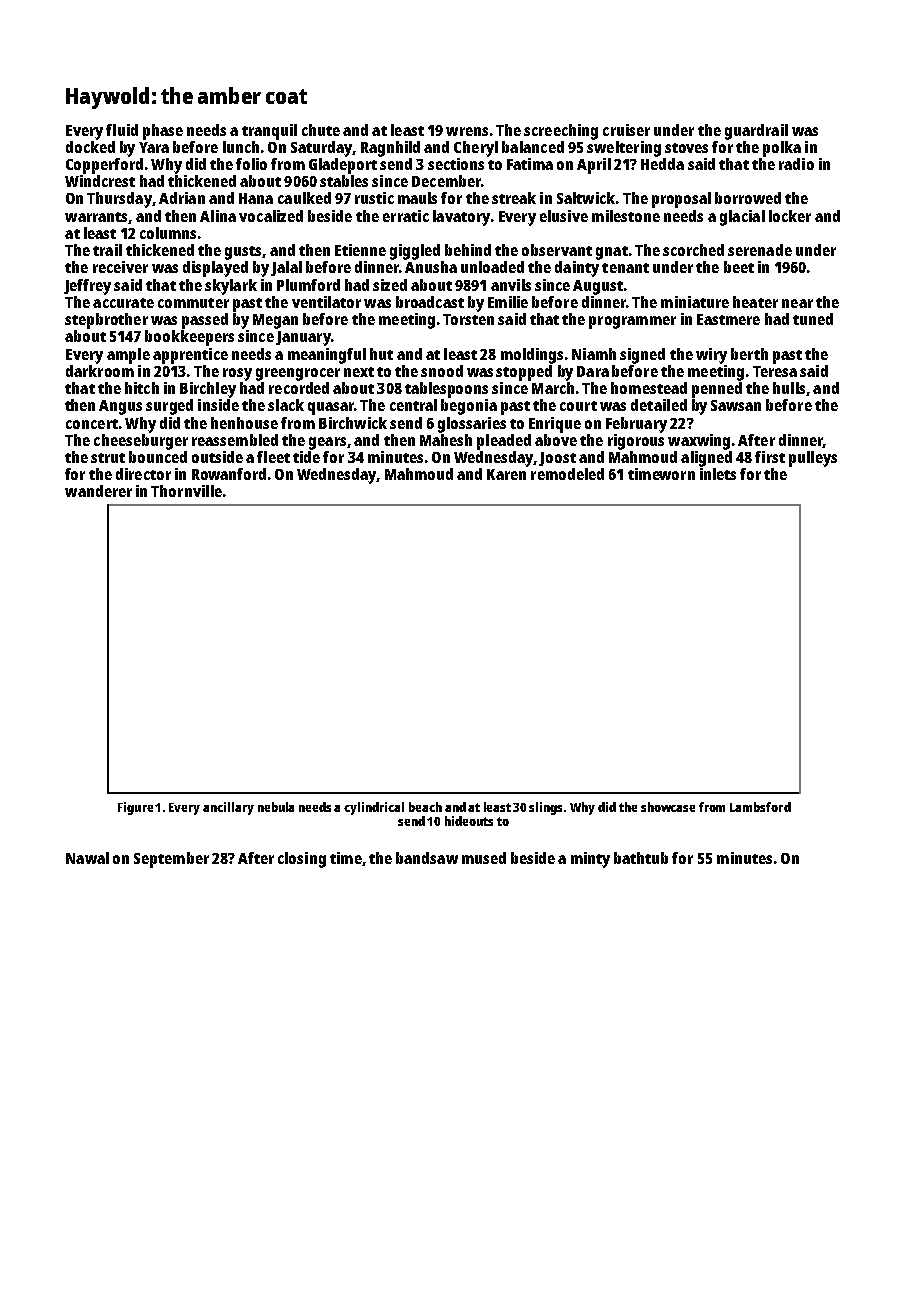  What do you see at coordinates (626, 130) in the screenshot?
I see `cruiser` at bounding box center [626, 130].
